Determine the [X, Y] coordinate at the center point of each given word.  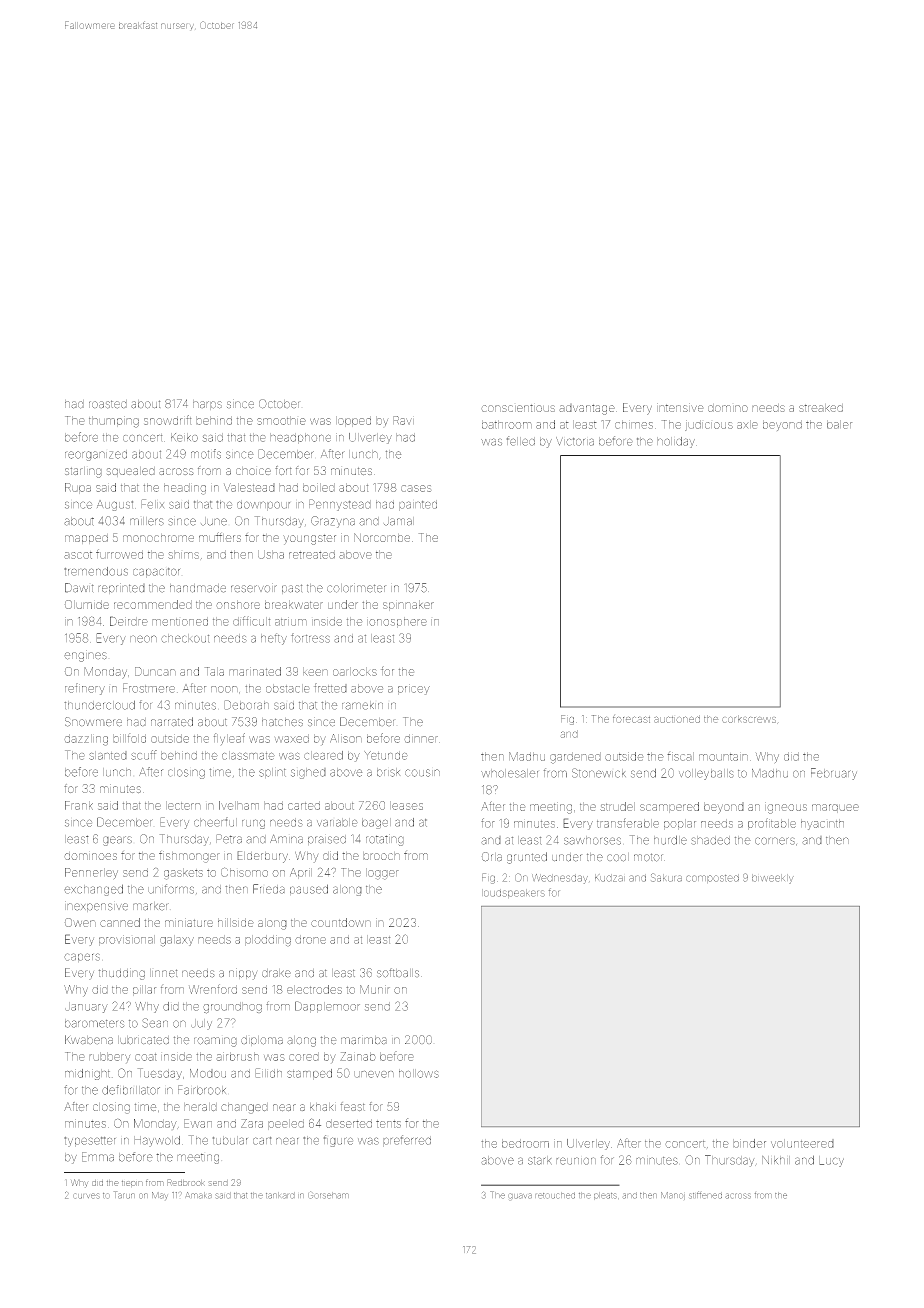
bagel [376, 823]
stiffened [705, 1195]
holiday [676, 442]
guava [520, 1196]
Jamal [399, 521]
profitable [772, 824]
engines [85, 656]
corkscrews [749, 719]
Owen [80, 922]
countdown [341, 922]
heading [185, 489]
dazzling [86, 740]
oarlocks [355, 671]
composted [712, 878]
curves [86, 1196]
